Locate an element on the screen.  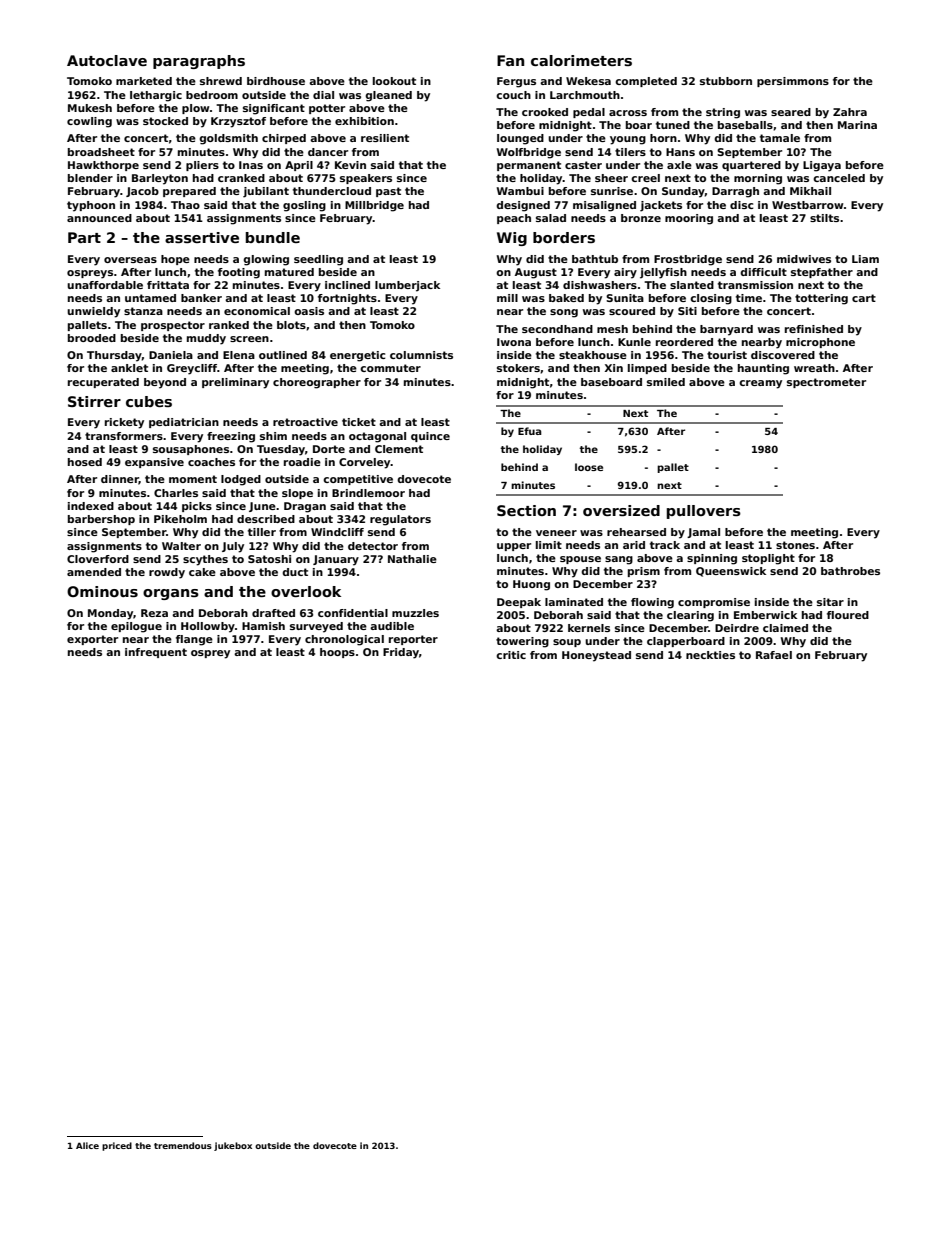
completed is located at coordinates (646, 82).
